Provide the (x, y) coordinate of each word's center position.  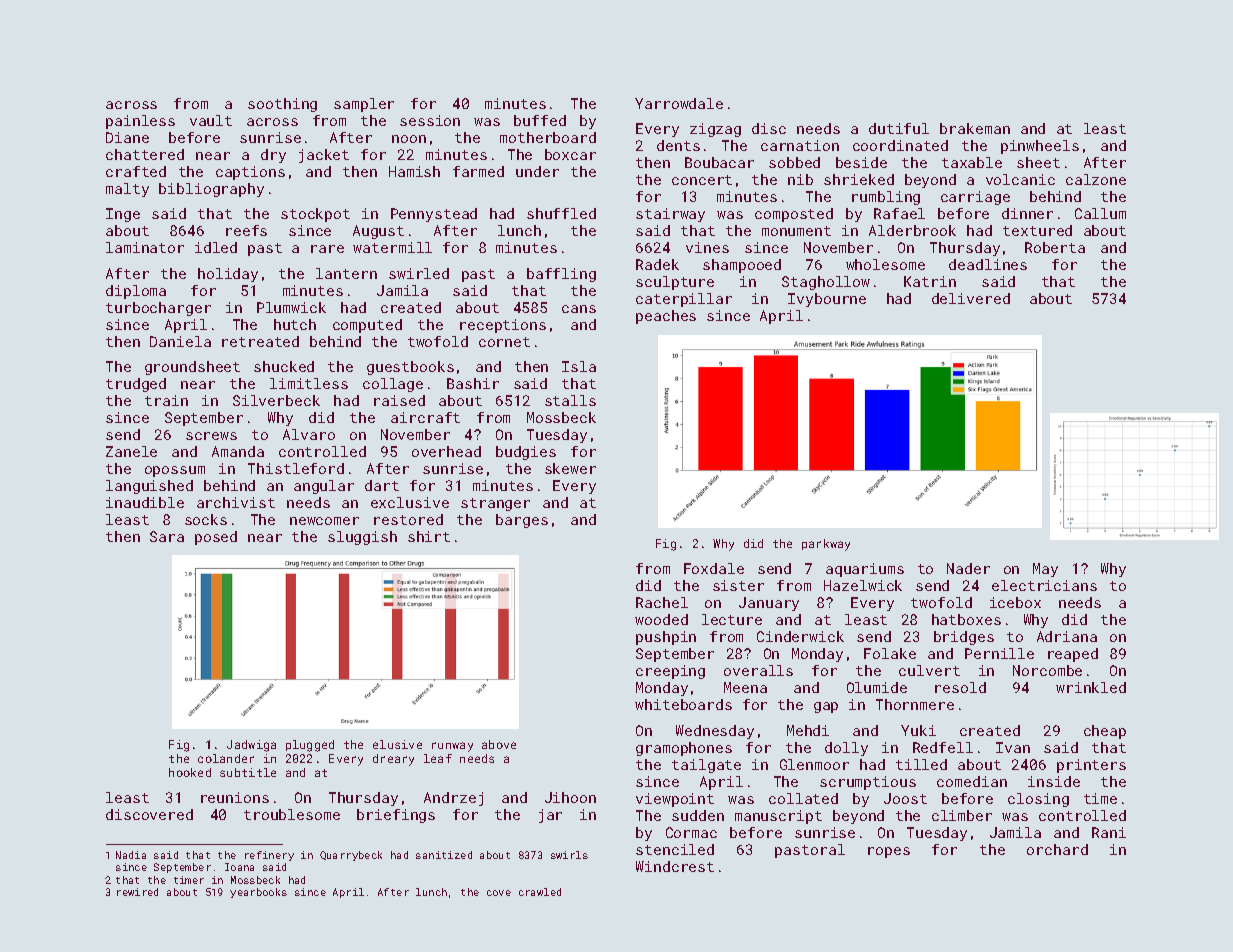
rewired (137, 892)
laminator (145, 247)
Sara (167, 536)
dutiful (899, 128)
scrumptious (868, 783)
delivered (971, 298)
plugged (310, 746)
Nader (968, 568)
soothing (282, 105)
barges (522, 521)
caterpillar (684, 300)
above (499, 744)
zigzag (715, 130)
